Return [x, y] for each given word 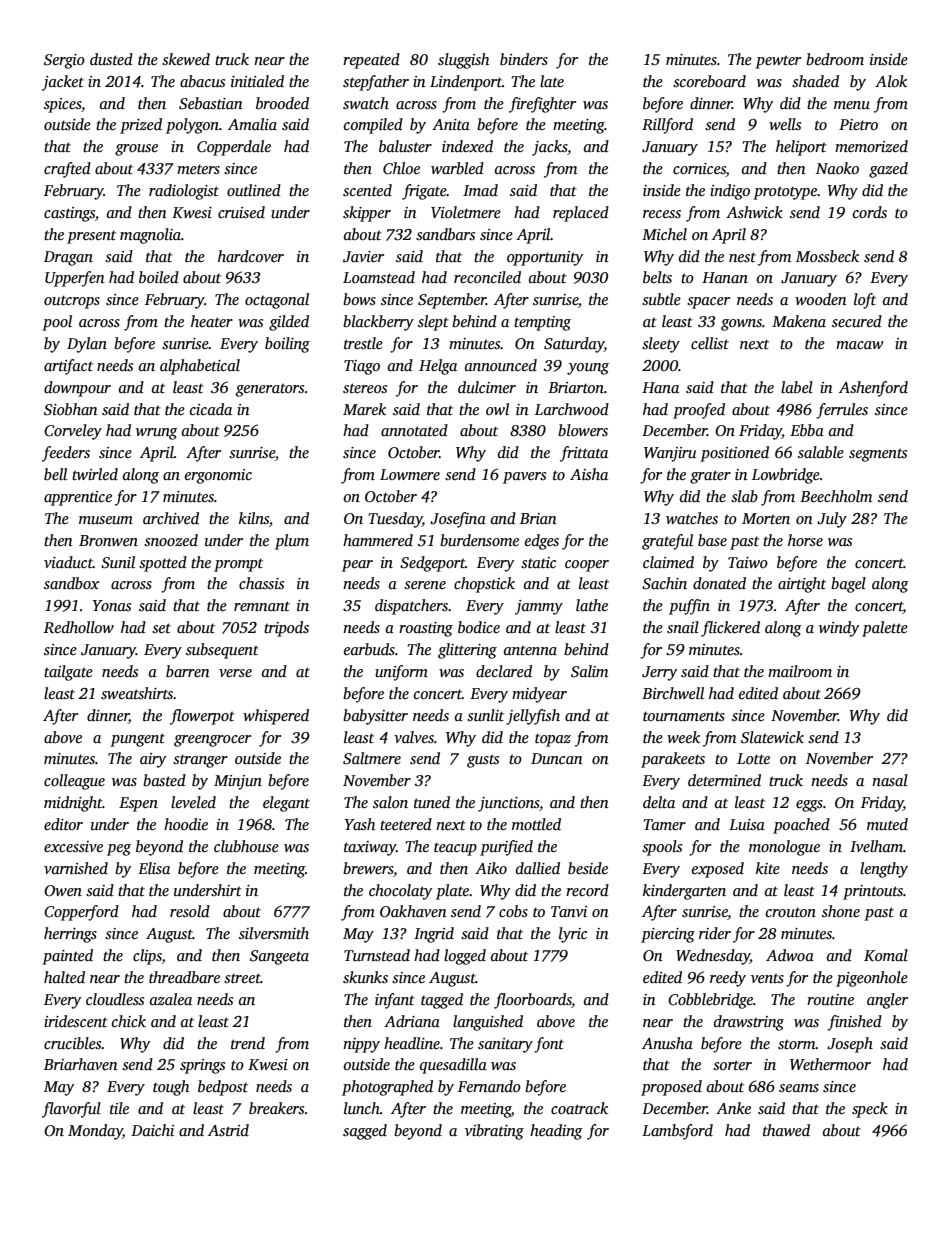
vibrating [494, 1132]
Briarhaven [81, 1064]
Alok [891, 81]
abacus [202, 81]
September [452, 301]
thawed [786, 1130]
